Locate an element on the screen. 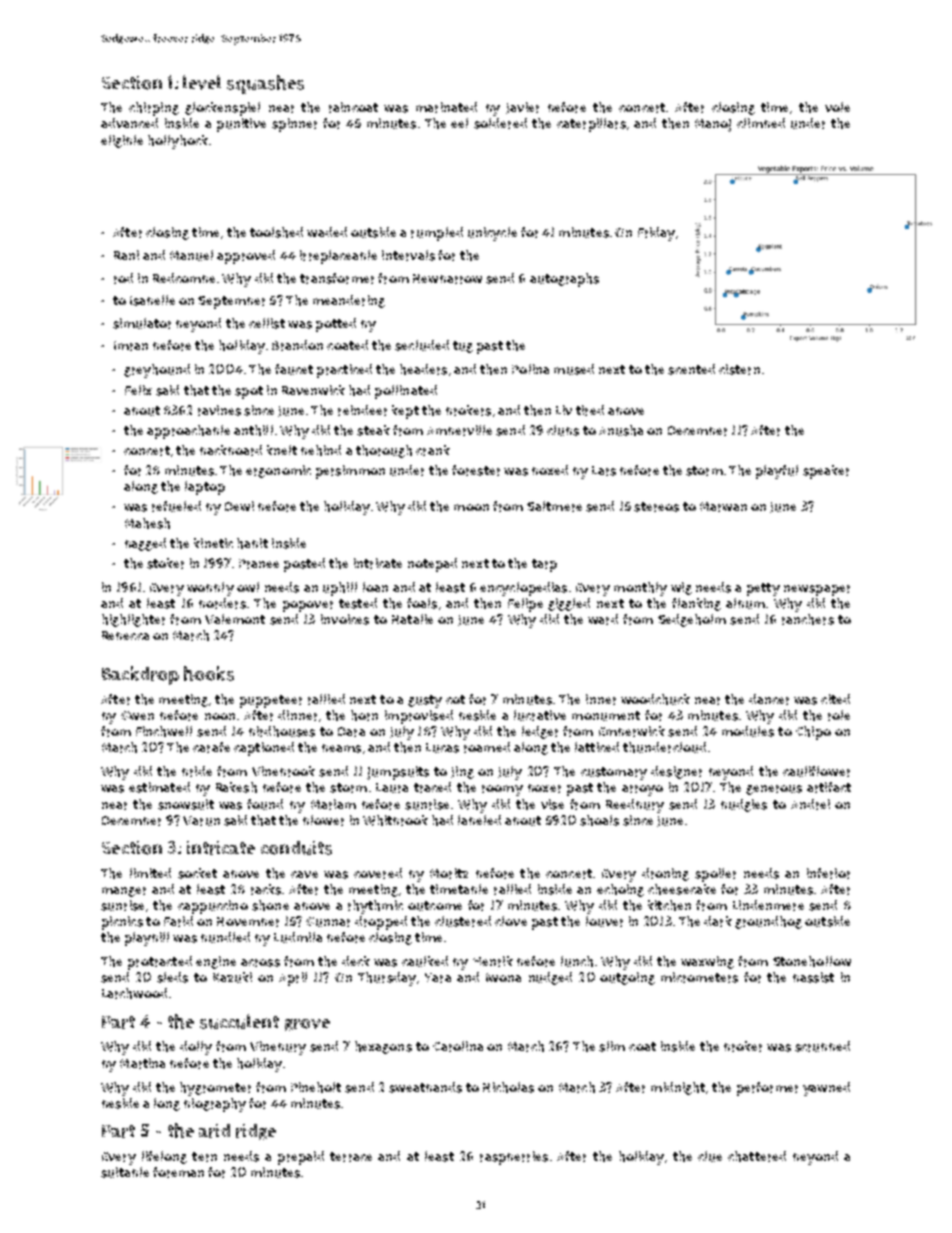  Javier is located at coordinates (522, 108).
